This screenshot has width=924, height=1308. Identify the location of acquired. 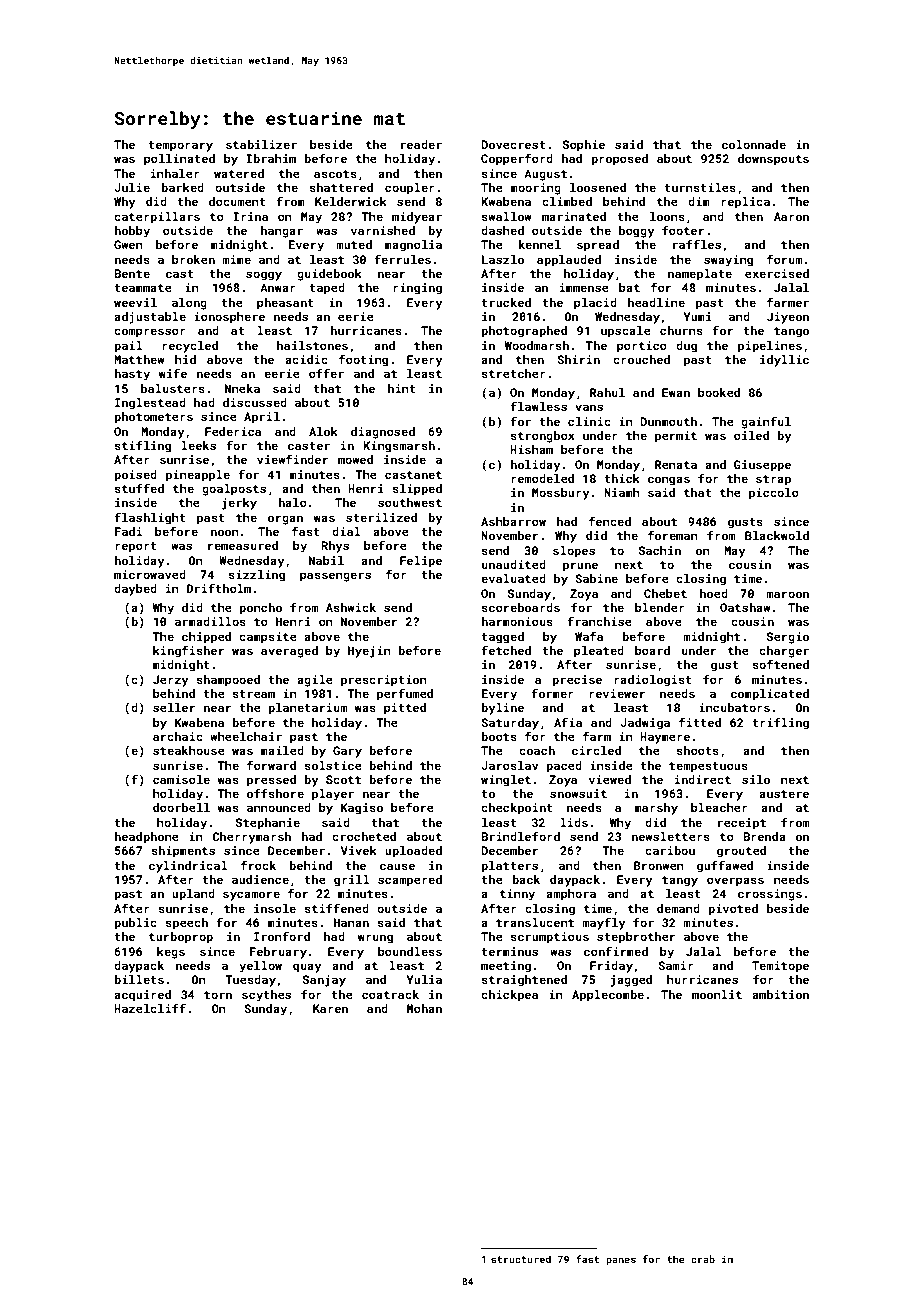
(142, 996).
